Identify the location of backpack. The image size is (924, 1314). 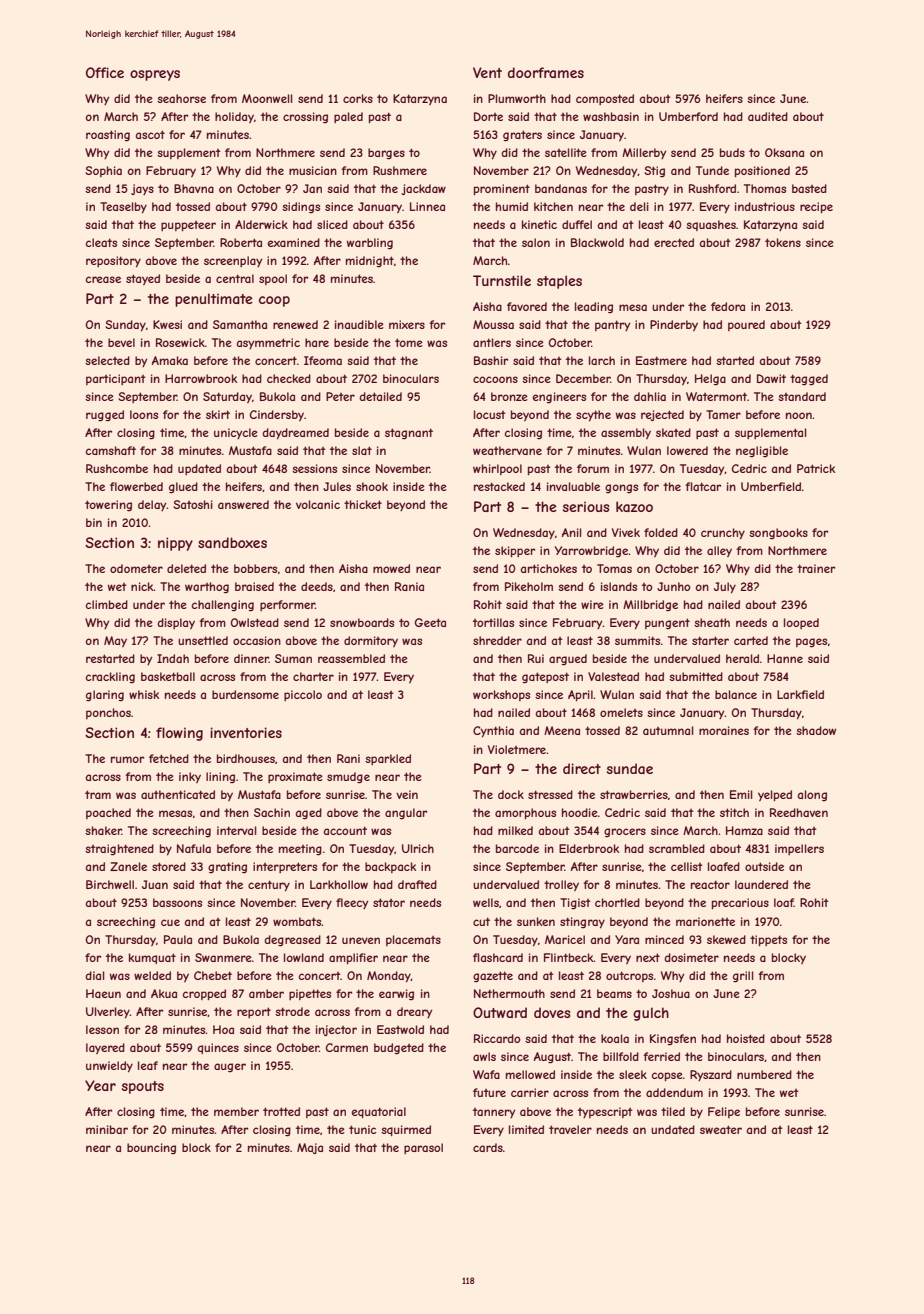
(390, 867).
